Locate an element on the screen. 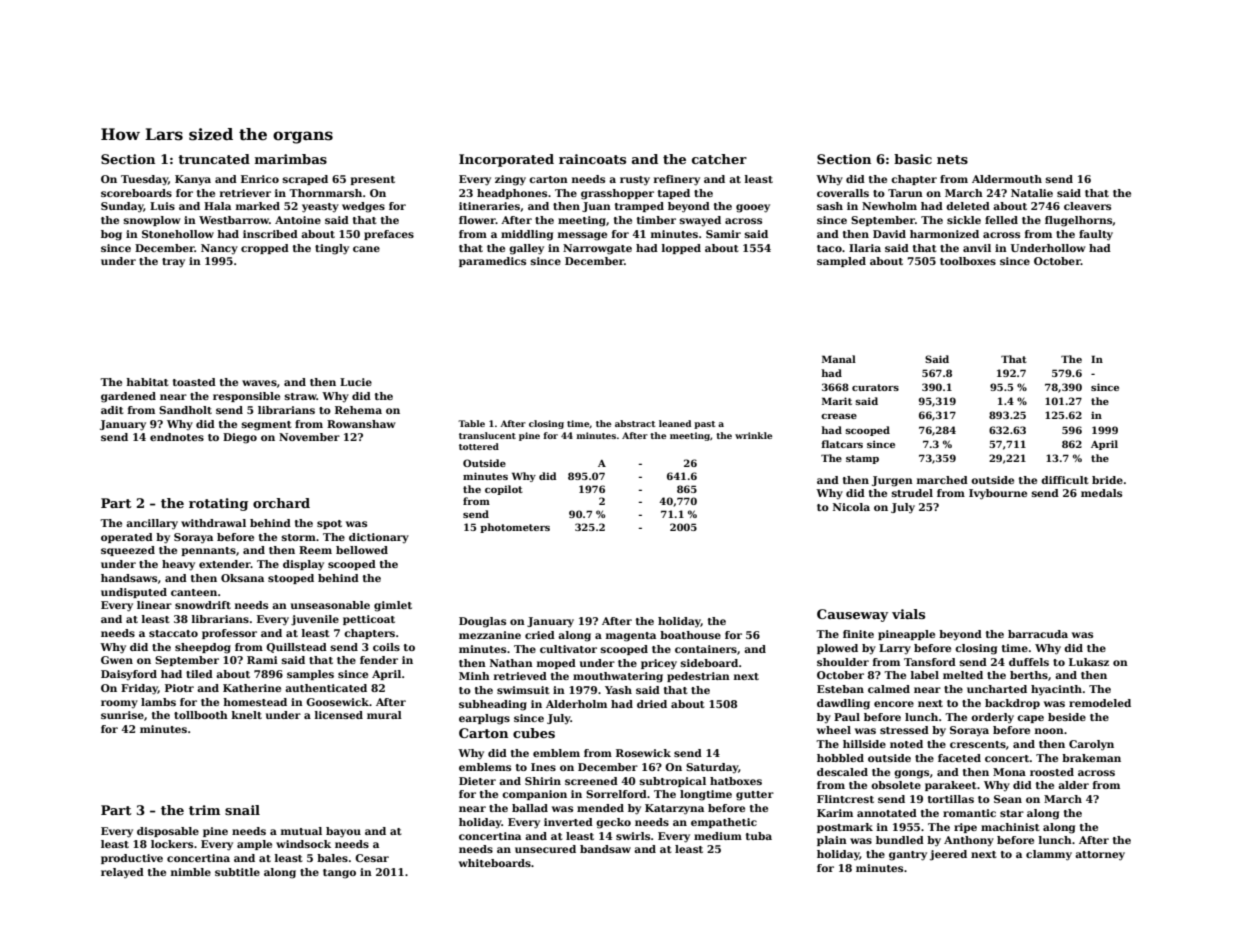 The image size is (1233, 952). wrinkle is located at coordinates (753, 435).
